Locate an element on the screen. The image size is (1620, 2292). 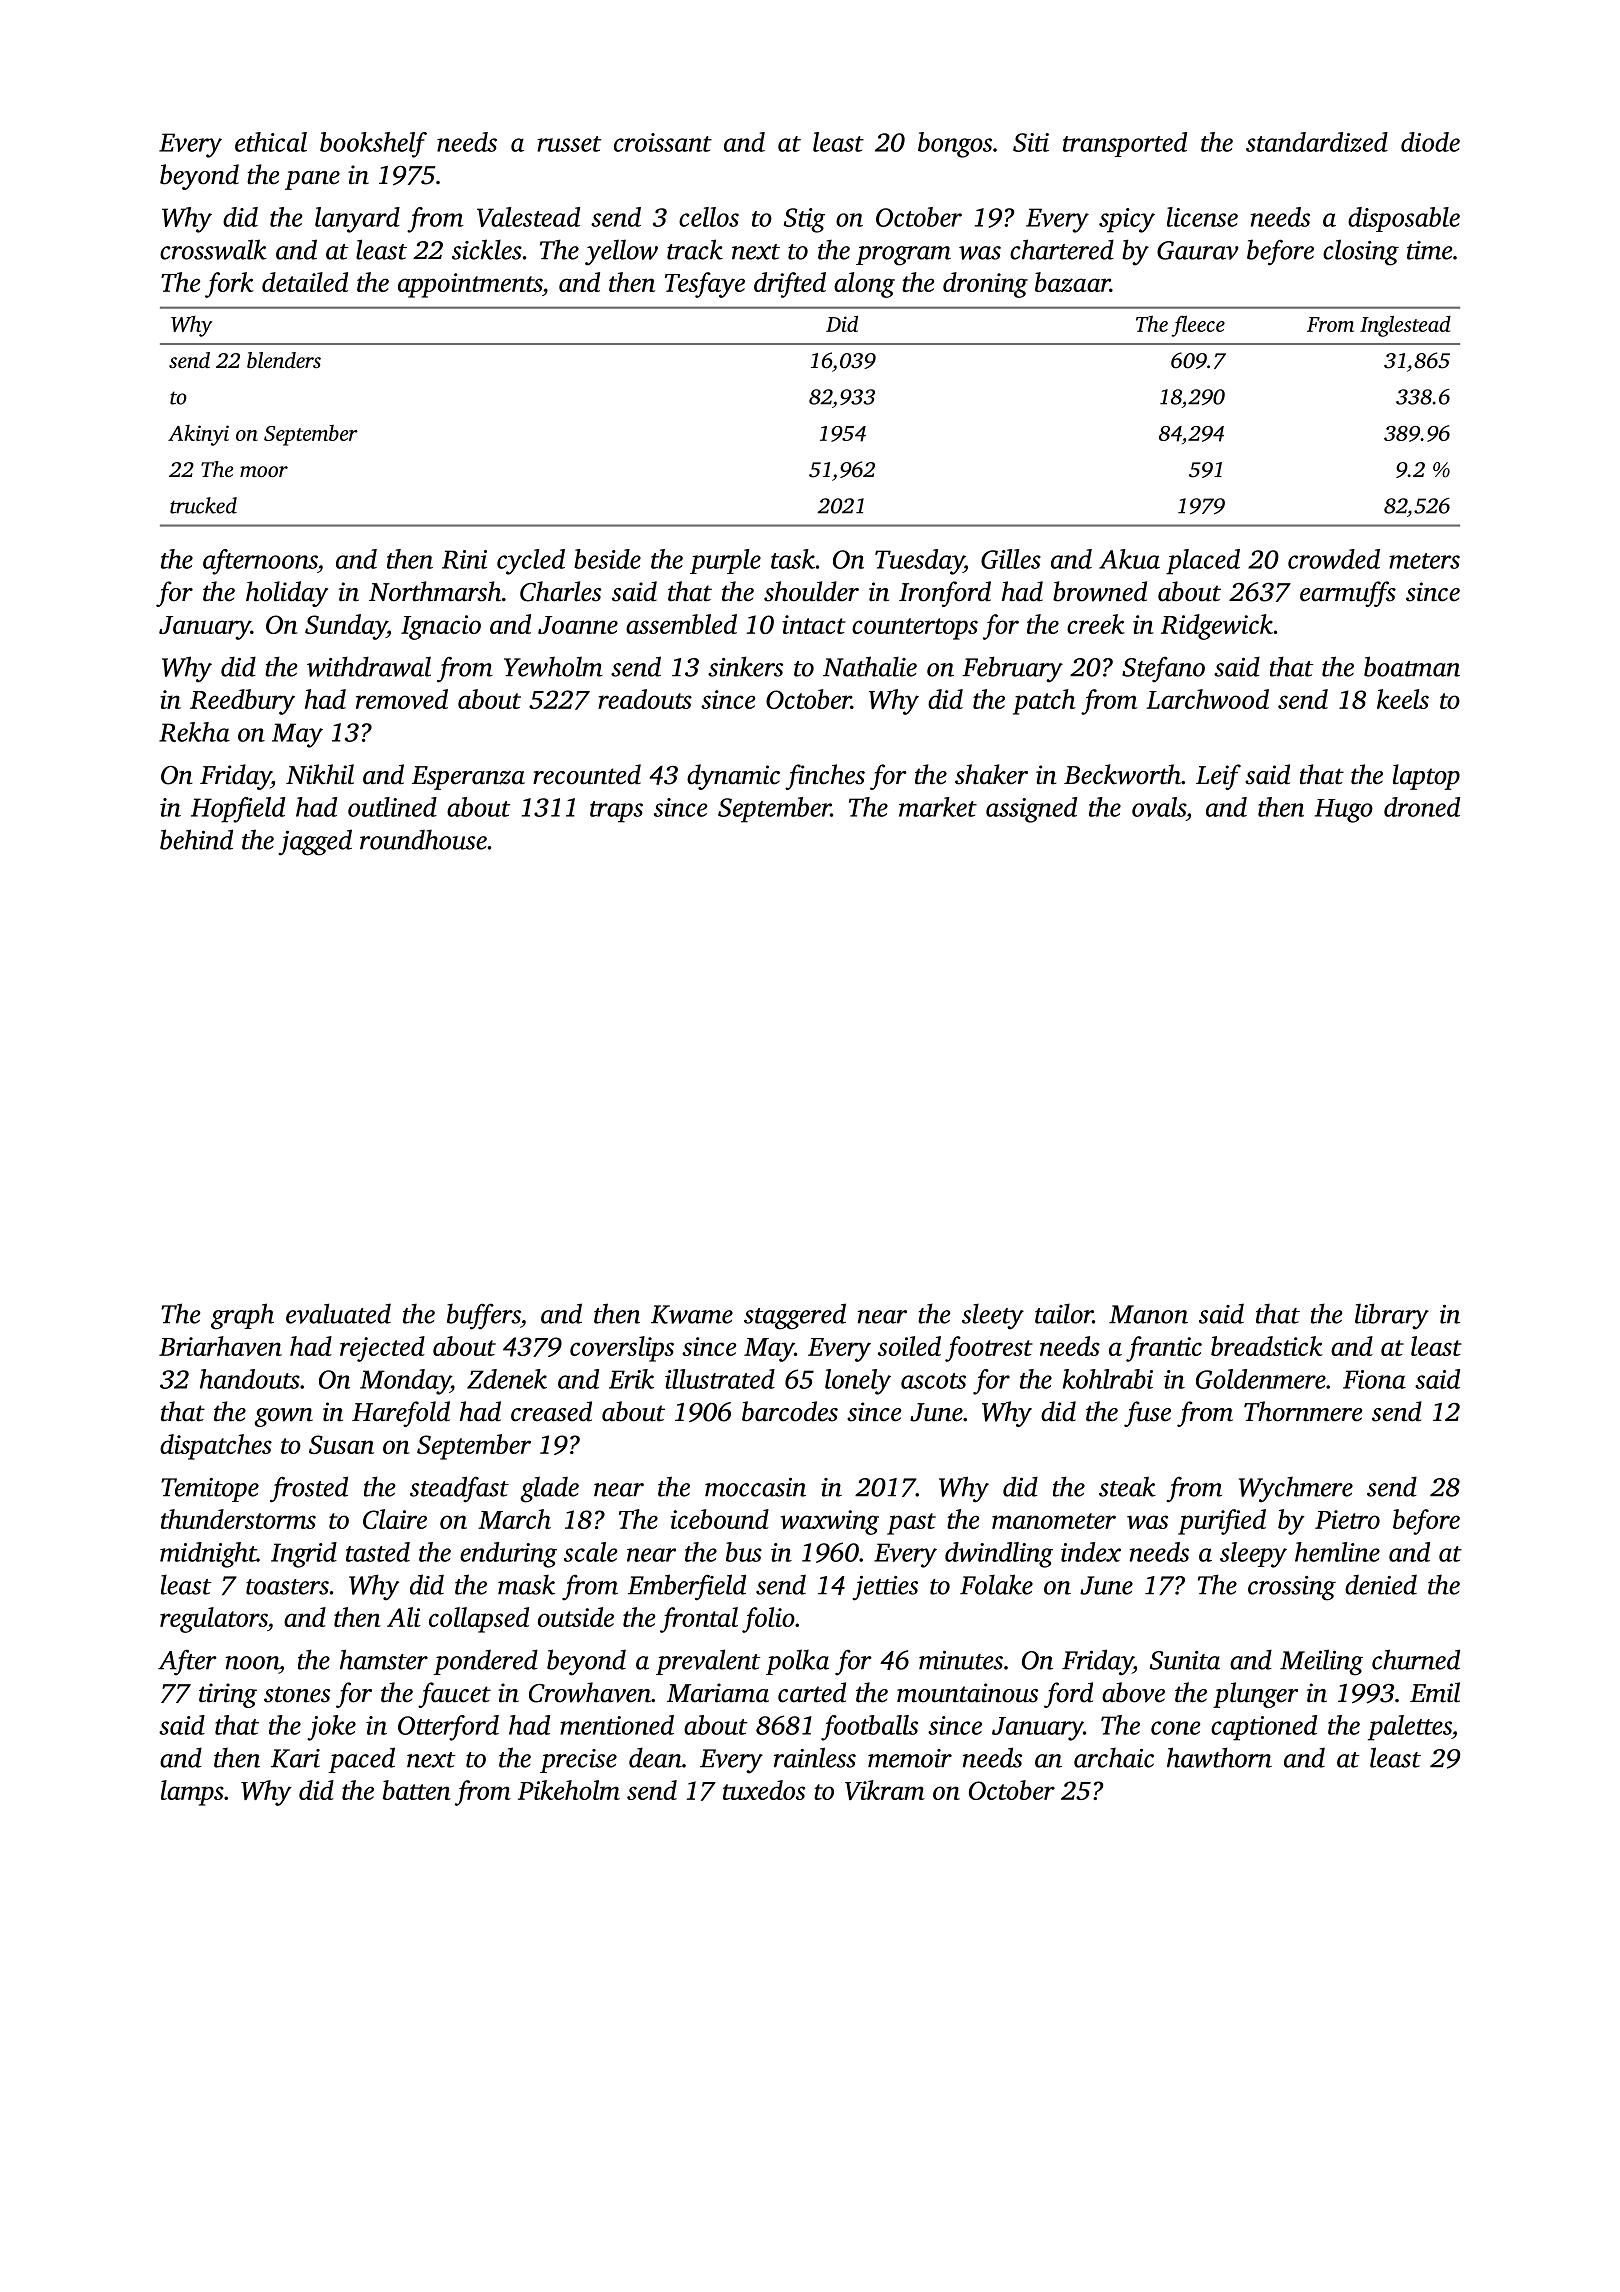
crossing is located at coordinates (1292, 1588).
